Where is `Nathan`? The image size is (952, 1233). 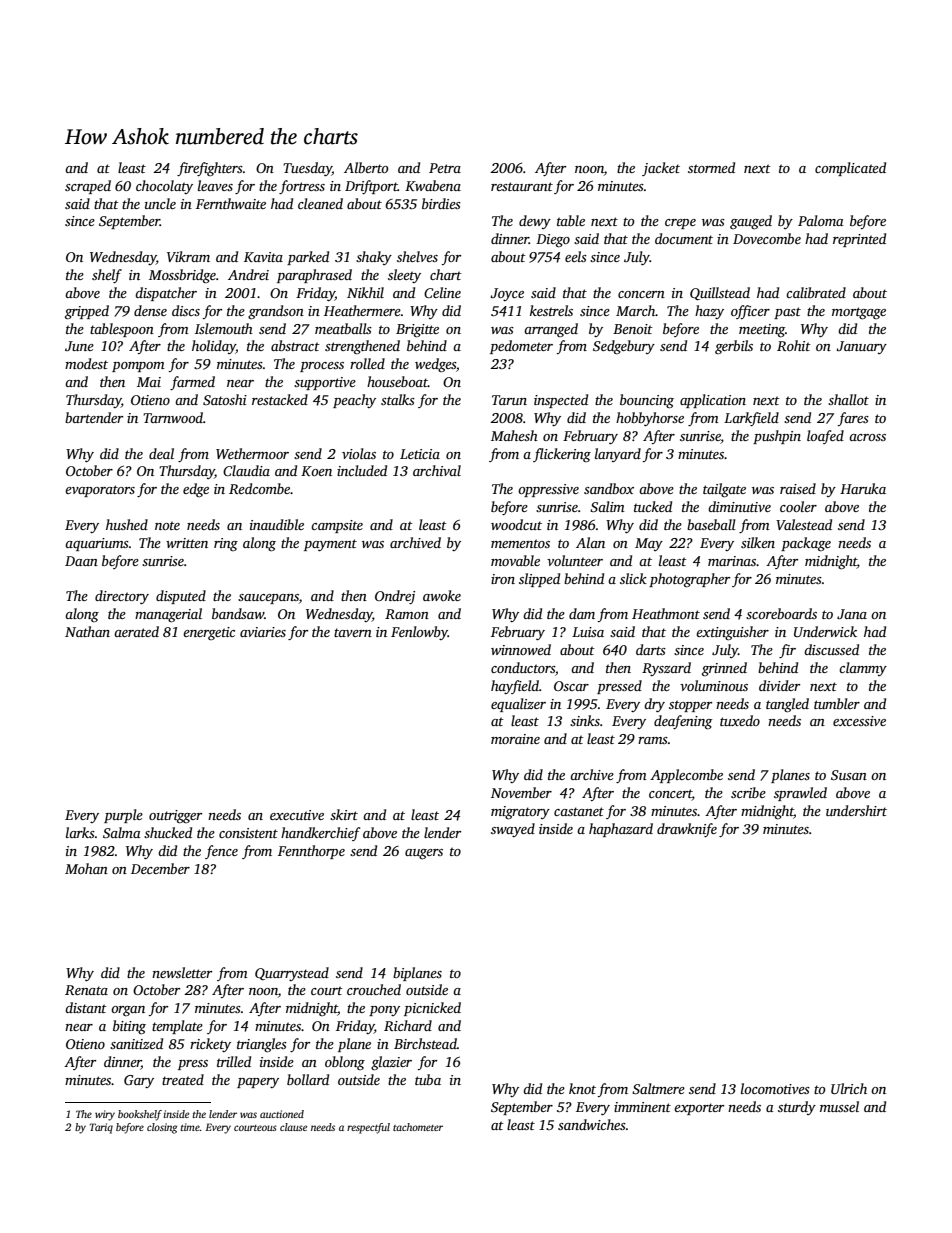
Nathan is located at coordinates (87, 631).
